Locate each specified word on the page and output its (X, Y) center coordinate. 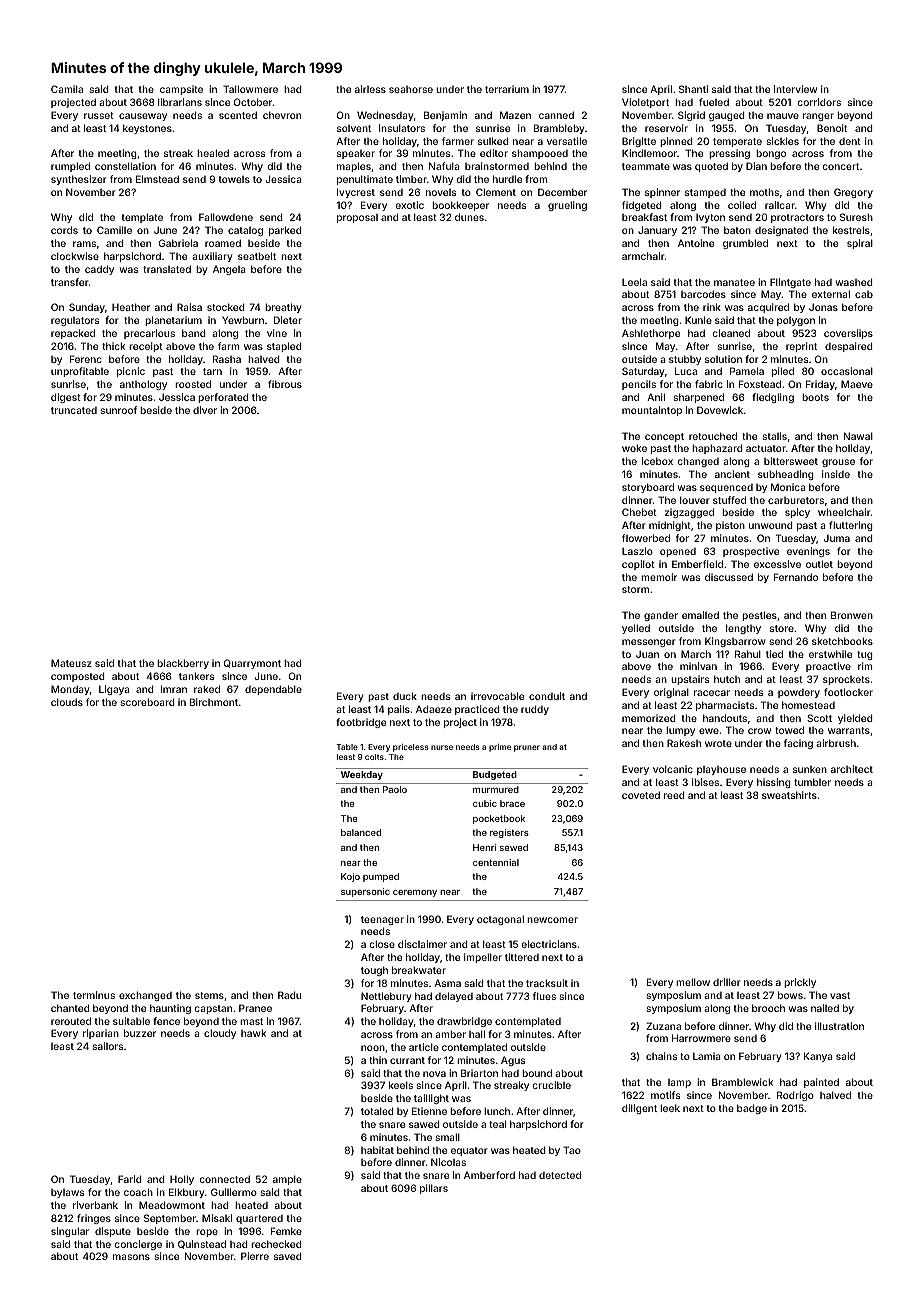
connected (224, 1179)
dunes (469, 217)
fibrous (285, 384)
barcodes (703, 294)
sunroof (118, 410)
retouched (713, 436)
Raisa (189, 307)
